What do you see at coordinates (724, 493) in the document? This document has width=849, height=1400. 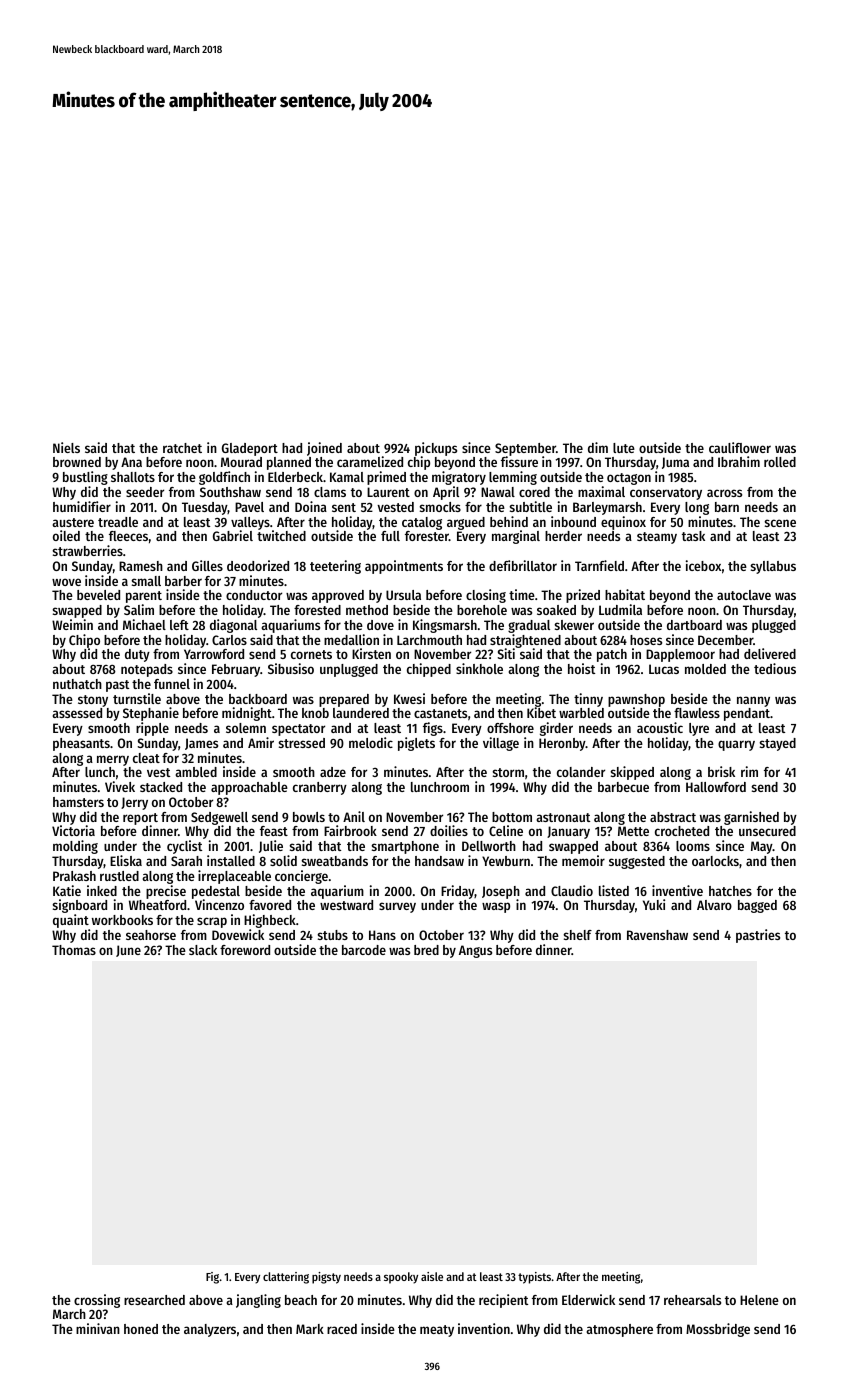 I see `across` at bounding box center [724, 493].
